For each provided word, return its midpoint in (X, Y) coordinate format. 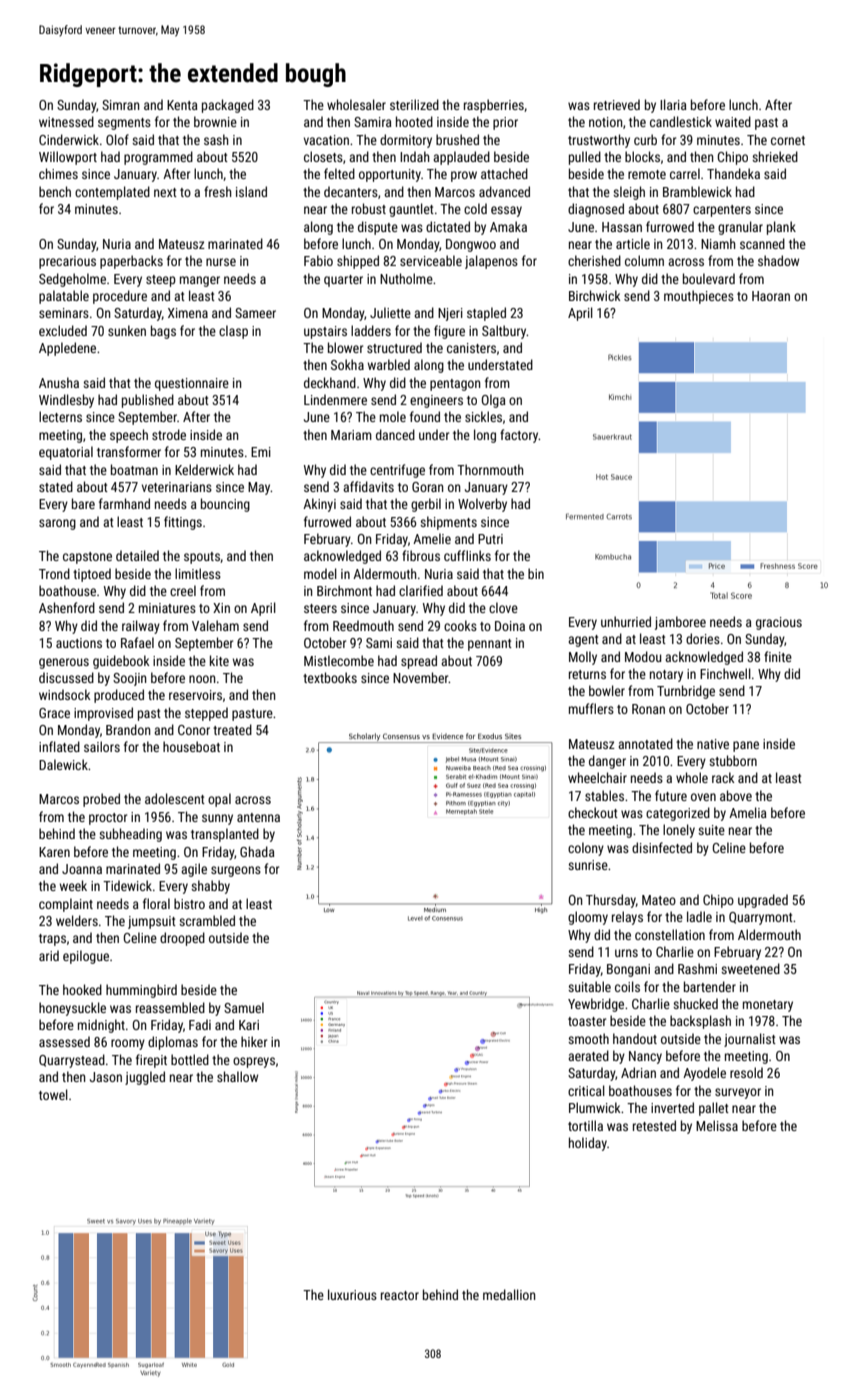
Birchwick (595, 295)
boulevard (709, 278)
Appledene (67, 349)
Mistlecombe (339, 660)
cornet (788, 140)
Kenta (182, 105)
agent (583, 641)
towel (53, 1094)
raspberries (494, 106)
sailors (102, 746)
